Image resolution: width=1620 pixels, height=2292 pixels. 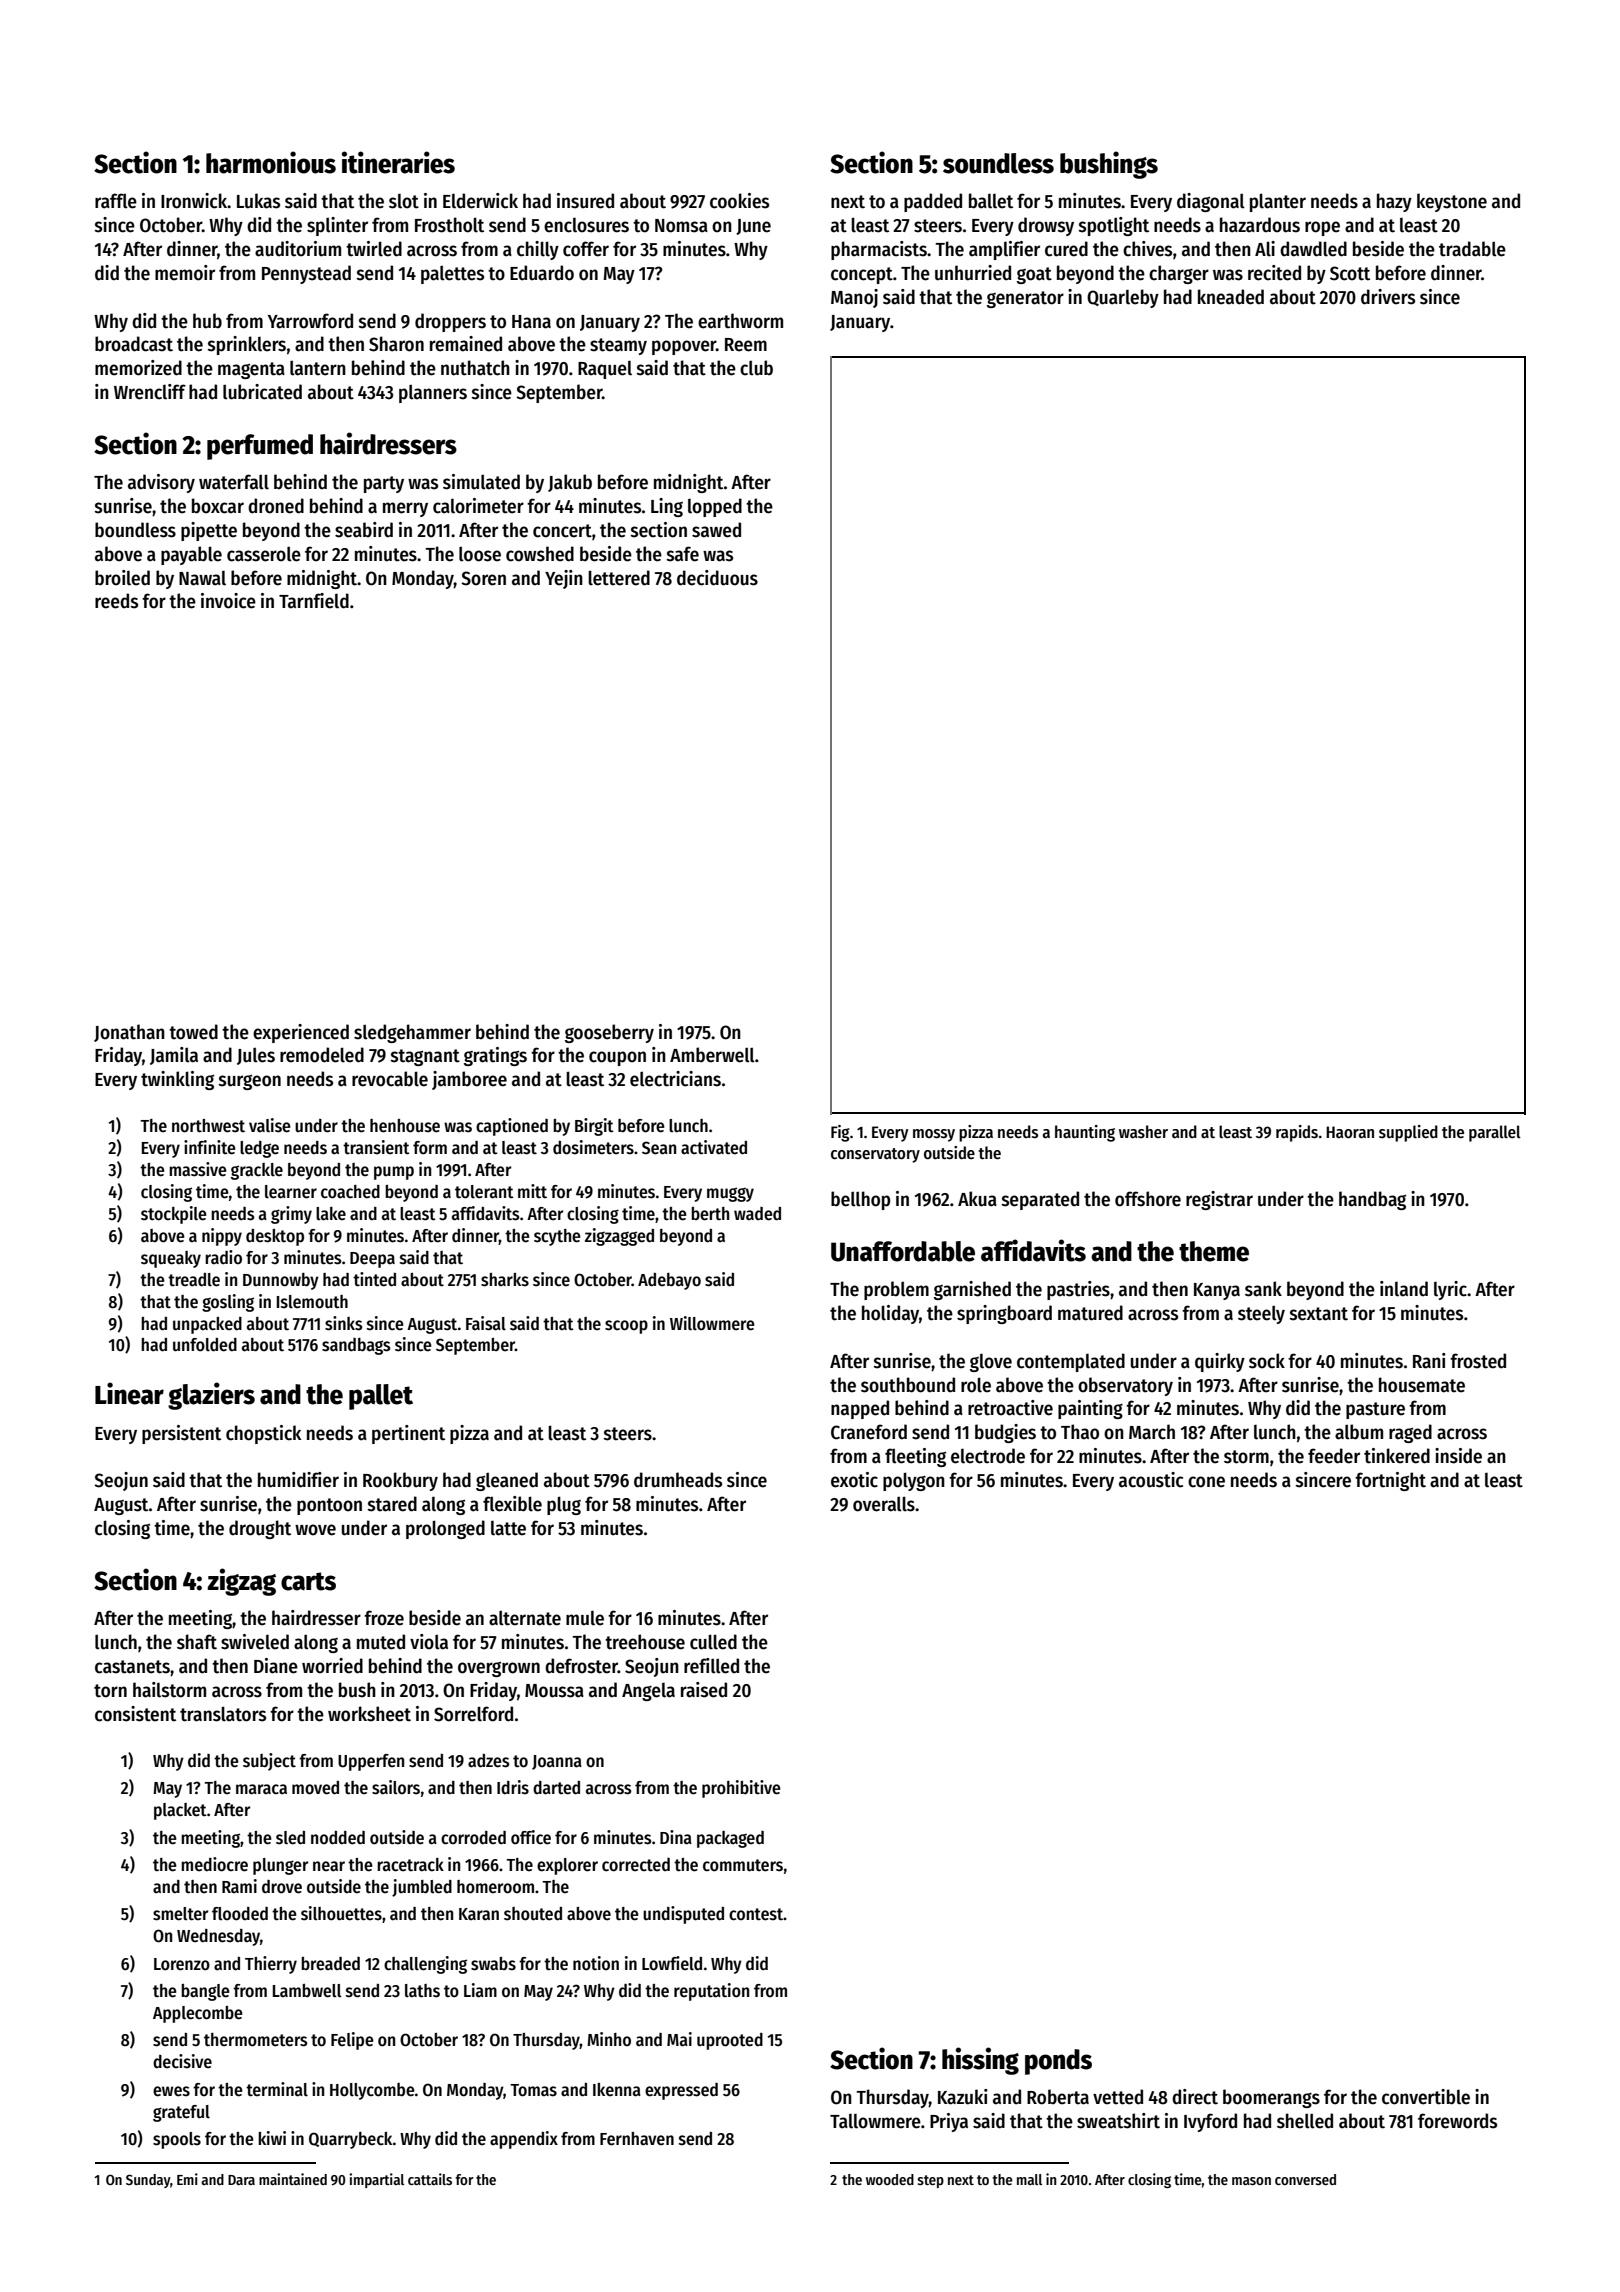 What do you see at coordinates (1452, 202) in the image?
I see `keystone` at bounding box center [1452, 202].
